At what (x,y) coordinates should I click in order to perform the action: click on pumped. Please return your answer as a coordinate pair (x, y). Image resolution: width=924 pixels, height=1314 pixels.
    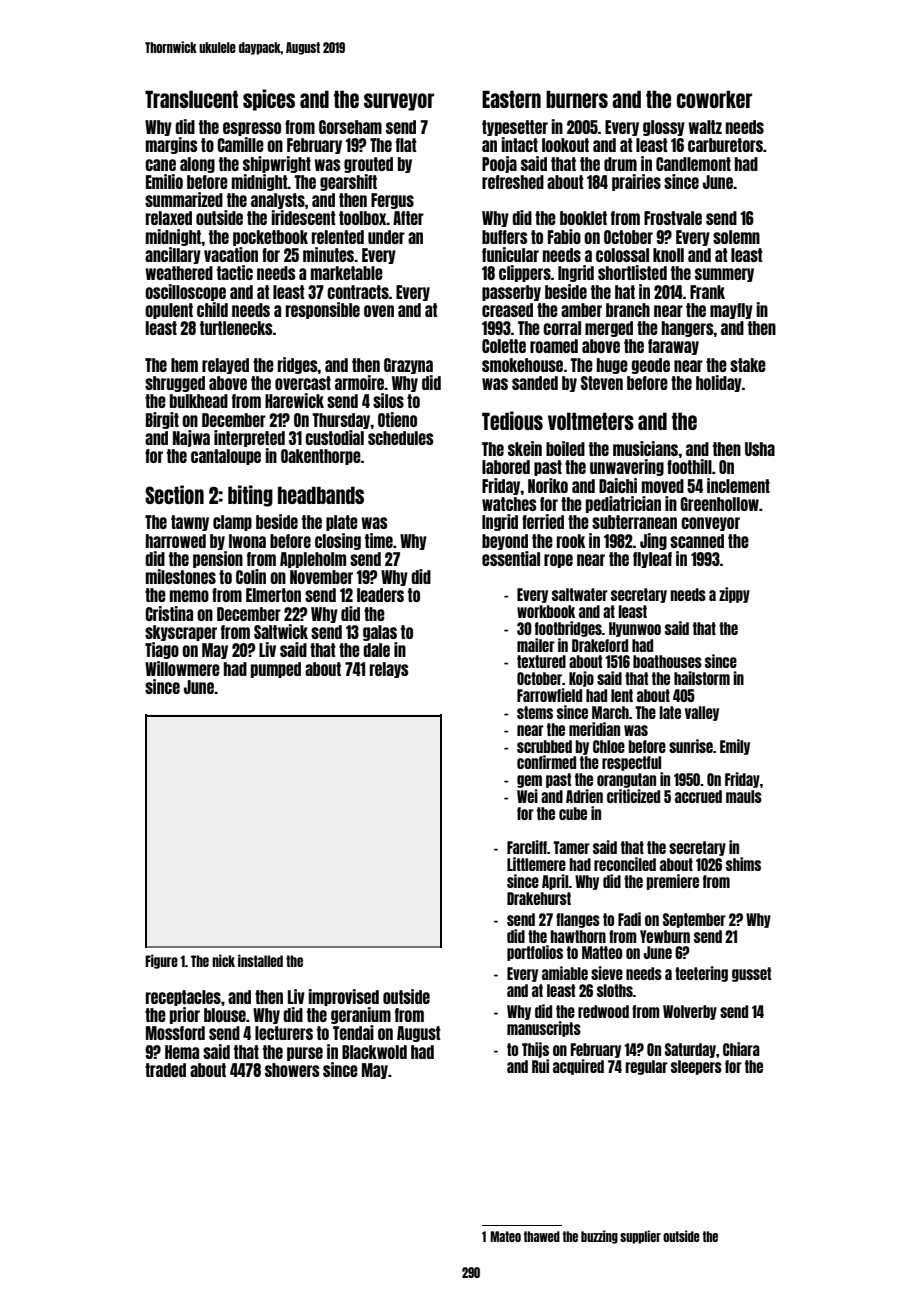
    Looking at the image, I should click on (276, 670).
